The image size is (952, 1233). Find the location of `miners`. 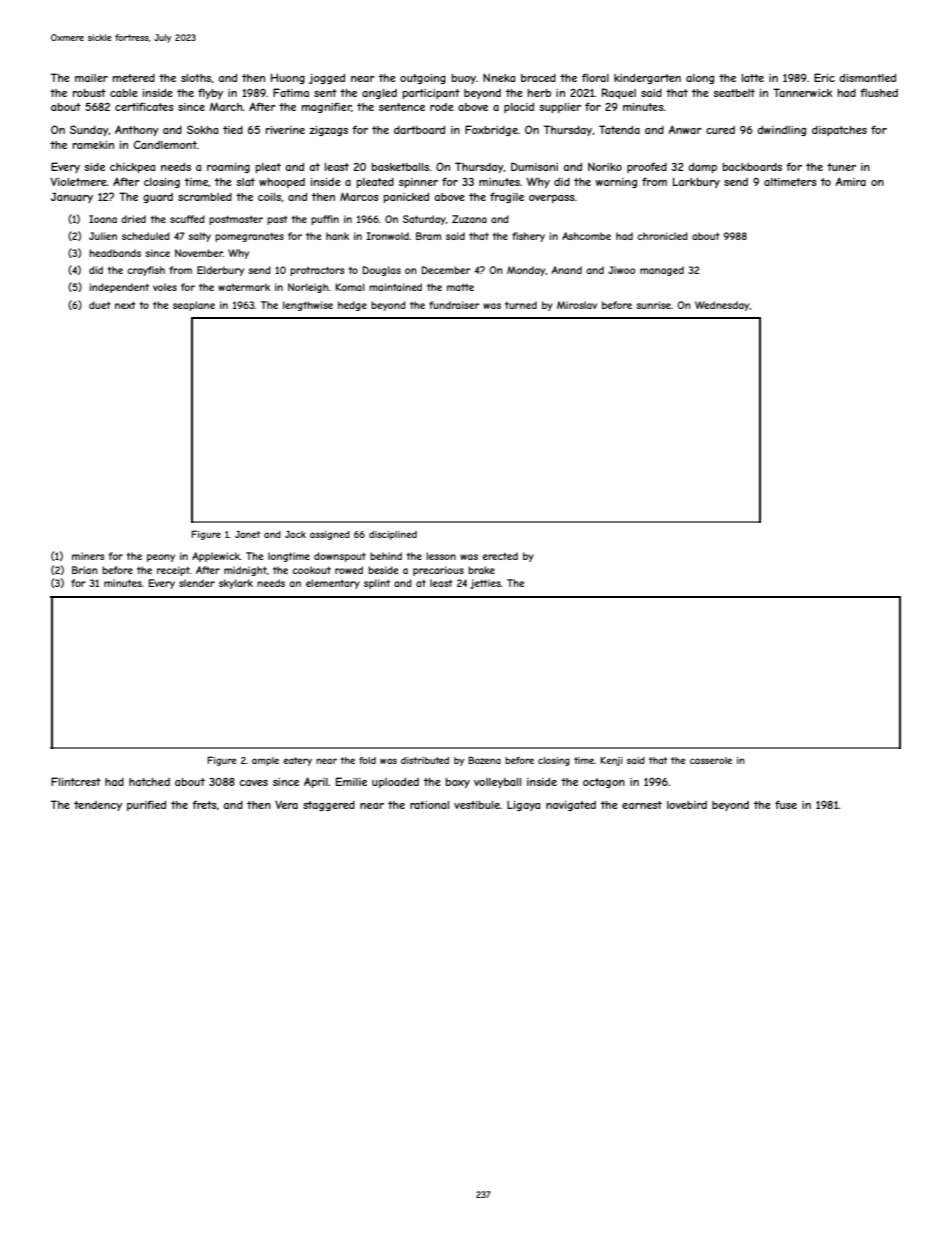

miners is located at coordinates (88, 556).
